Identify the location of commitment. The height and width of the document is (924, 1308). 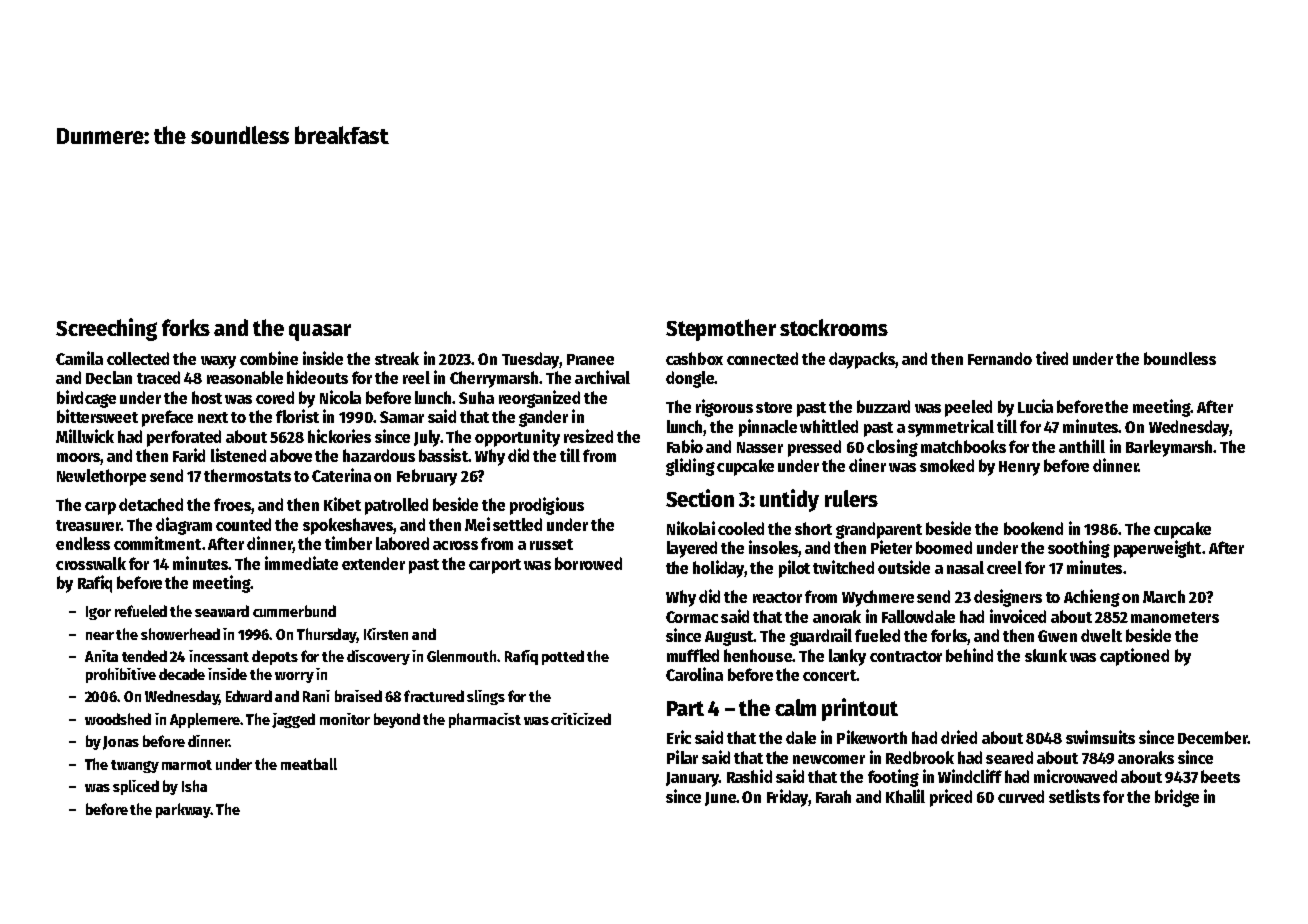
(157, 543).
